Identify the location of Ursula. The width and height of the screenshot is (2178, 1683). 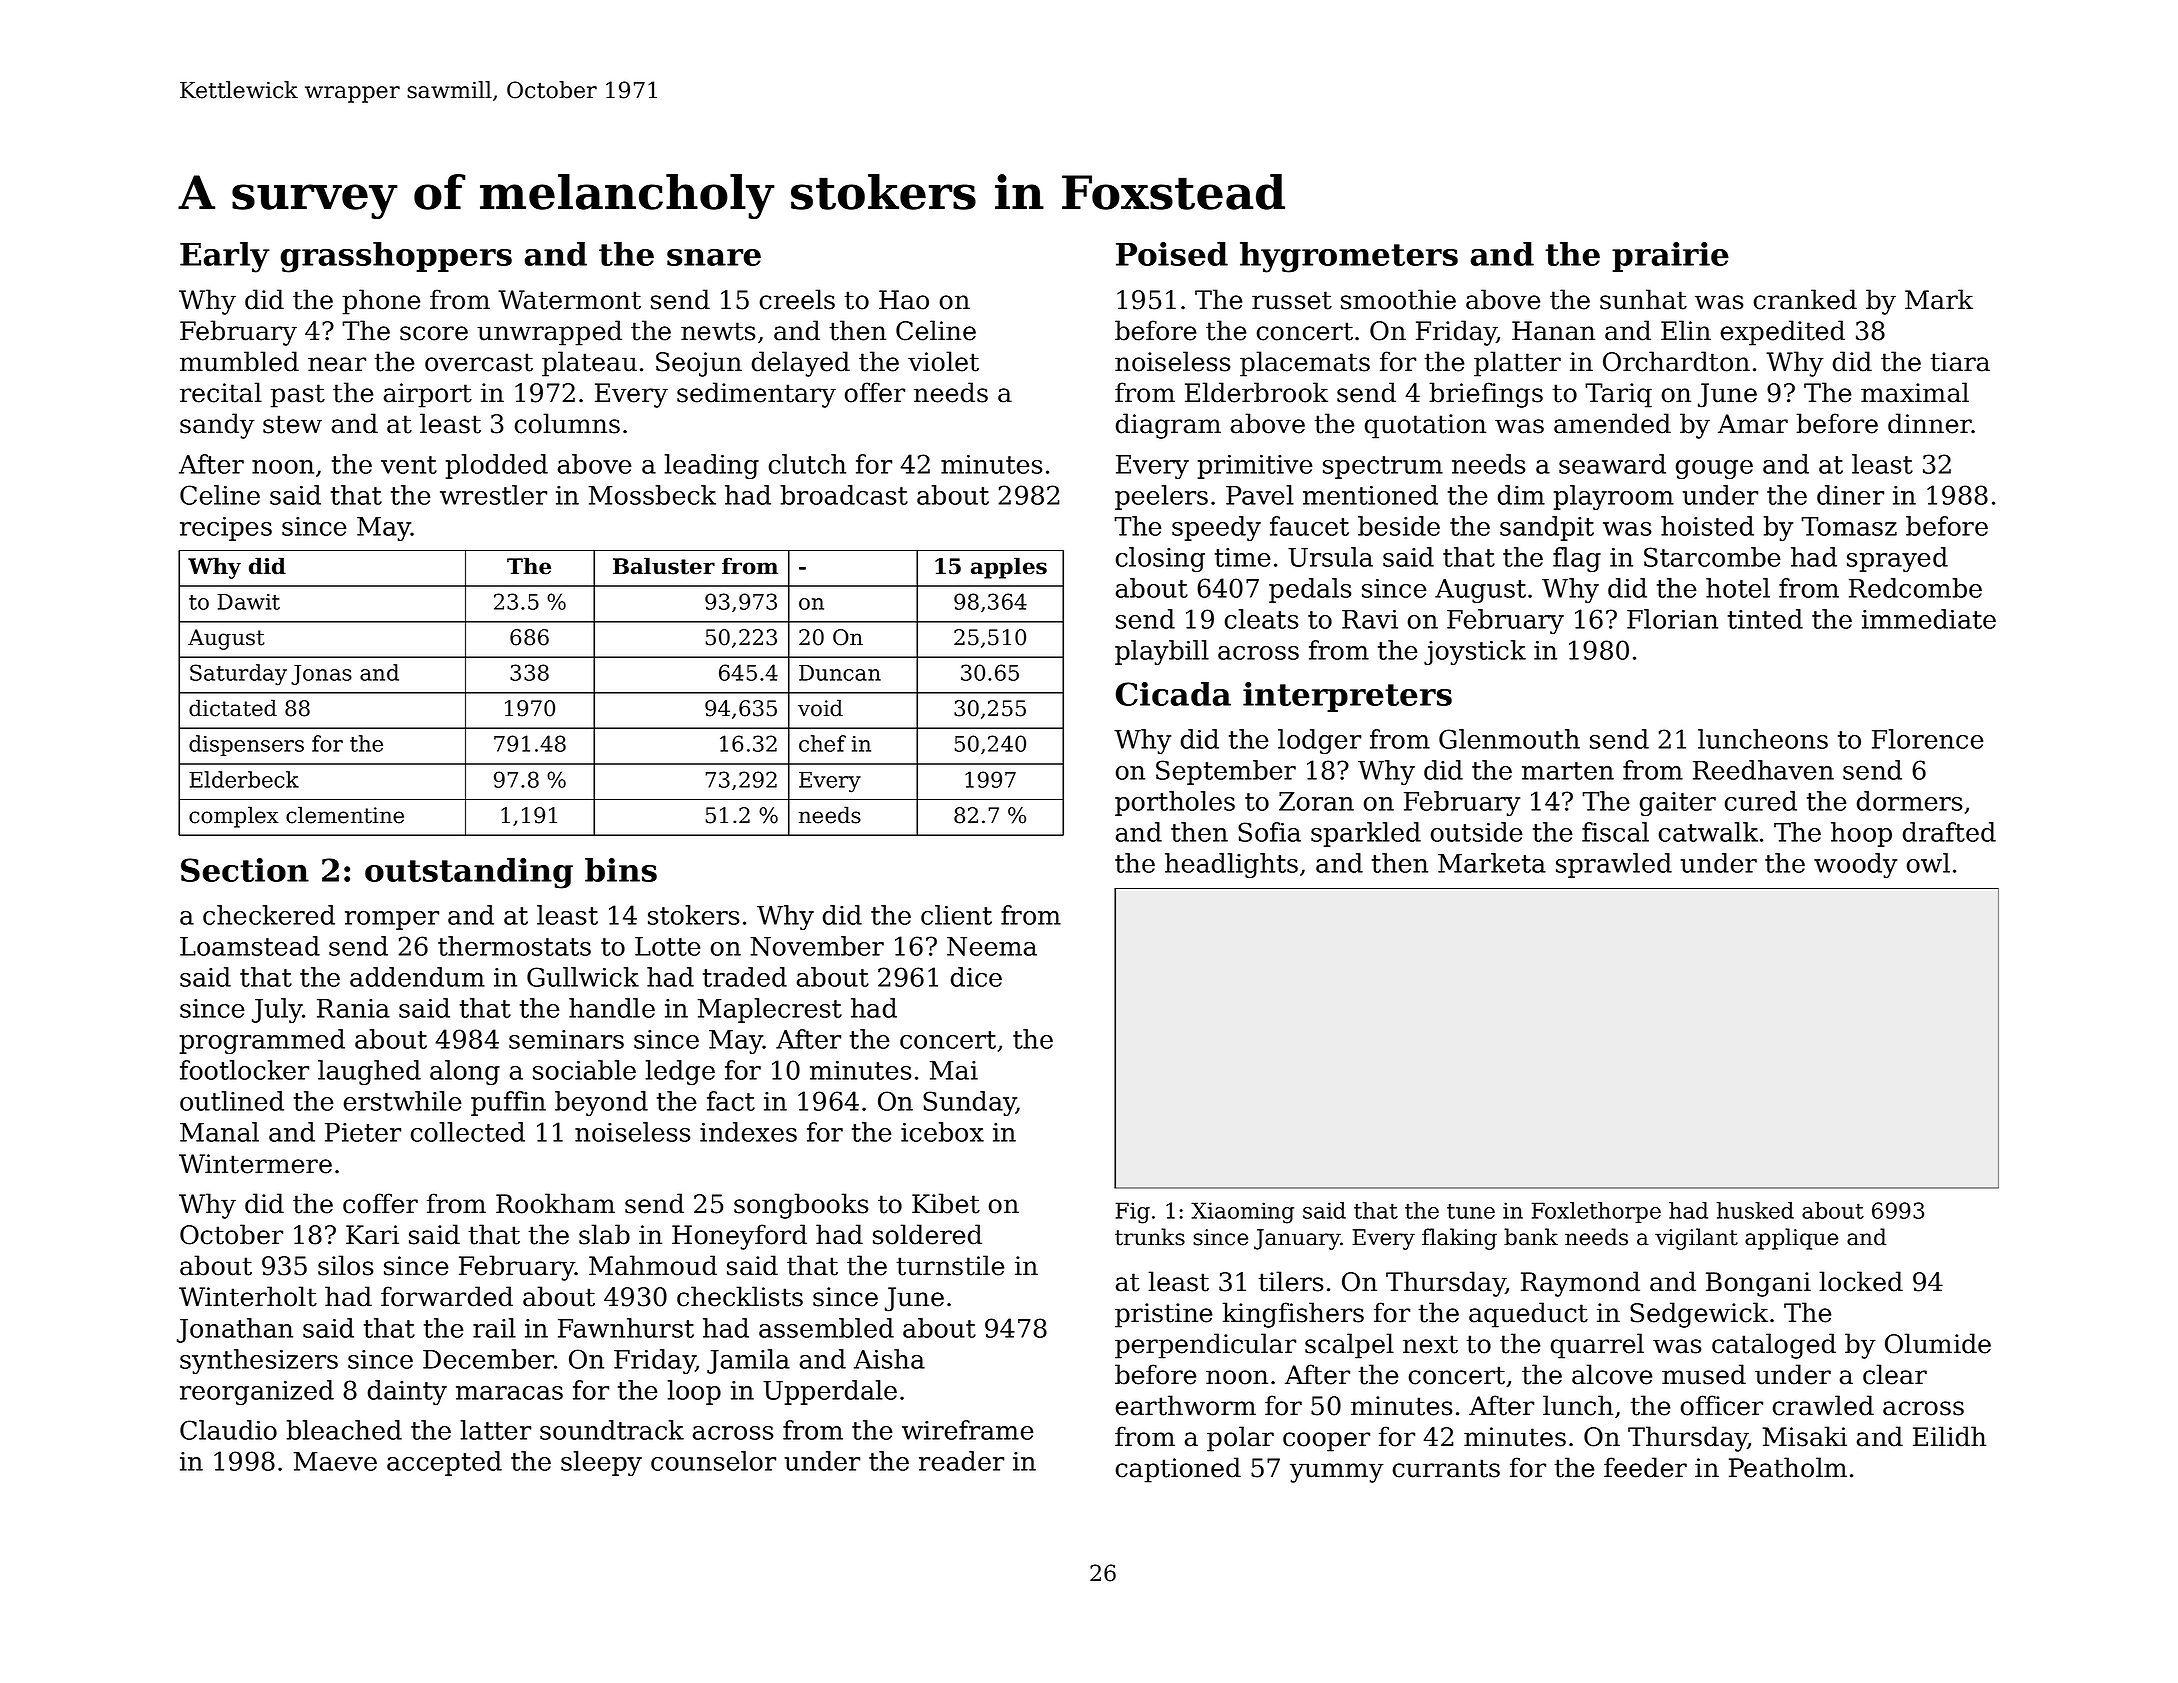
(1330, 557).
